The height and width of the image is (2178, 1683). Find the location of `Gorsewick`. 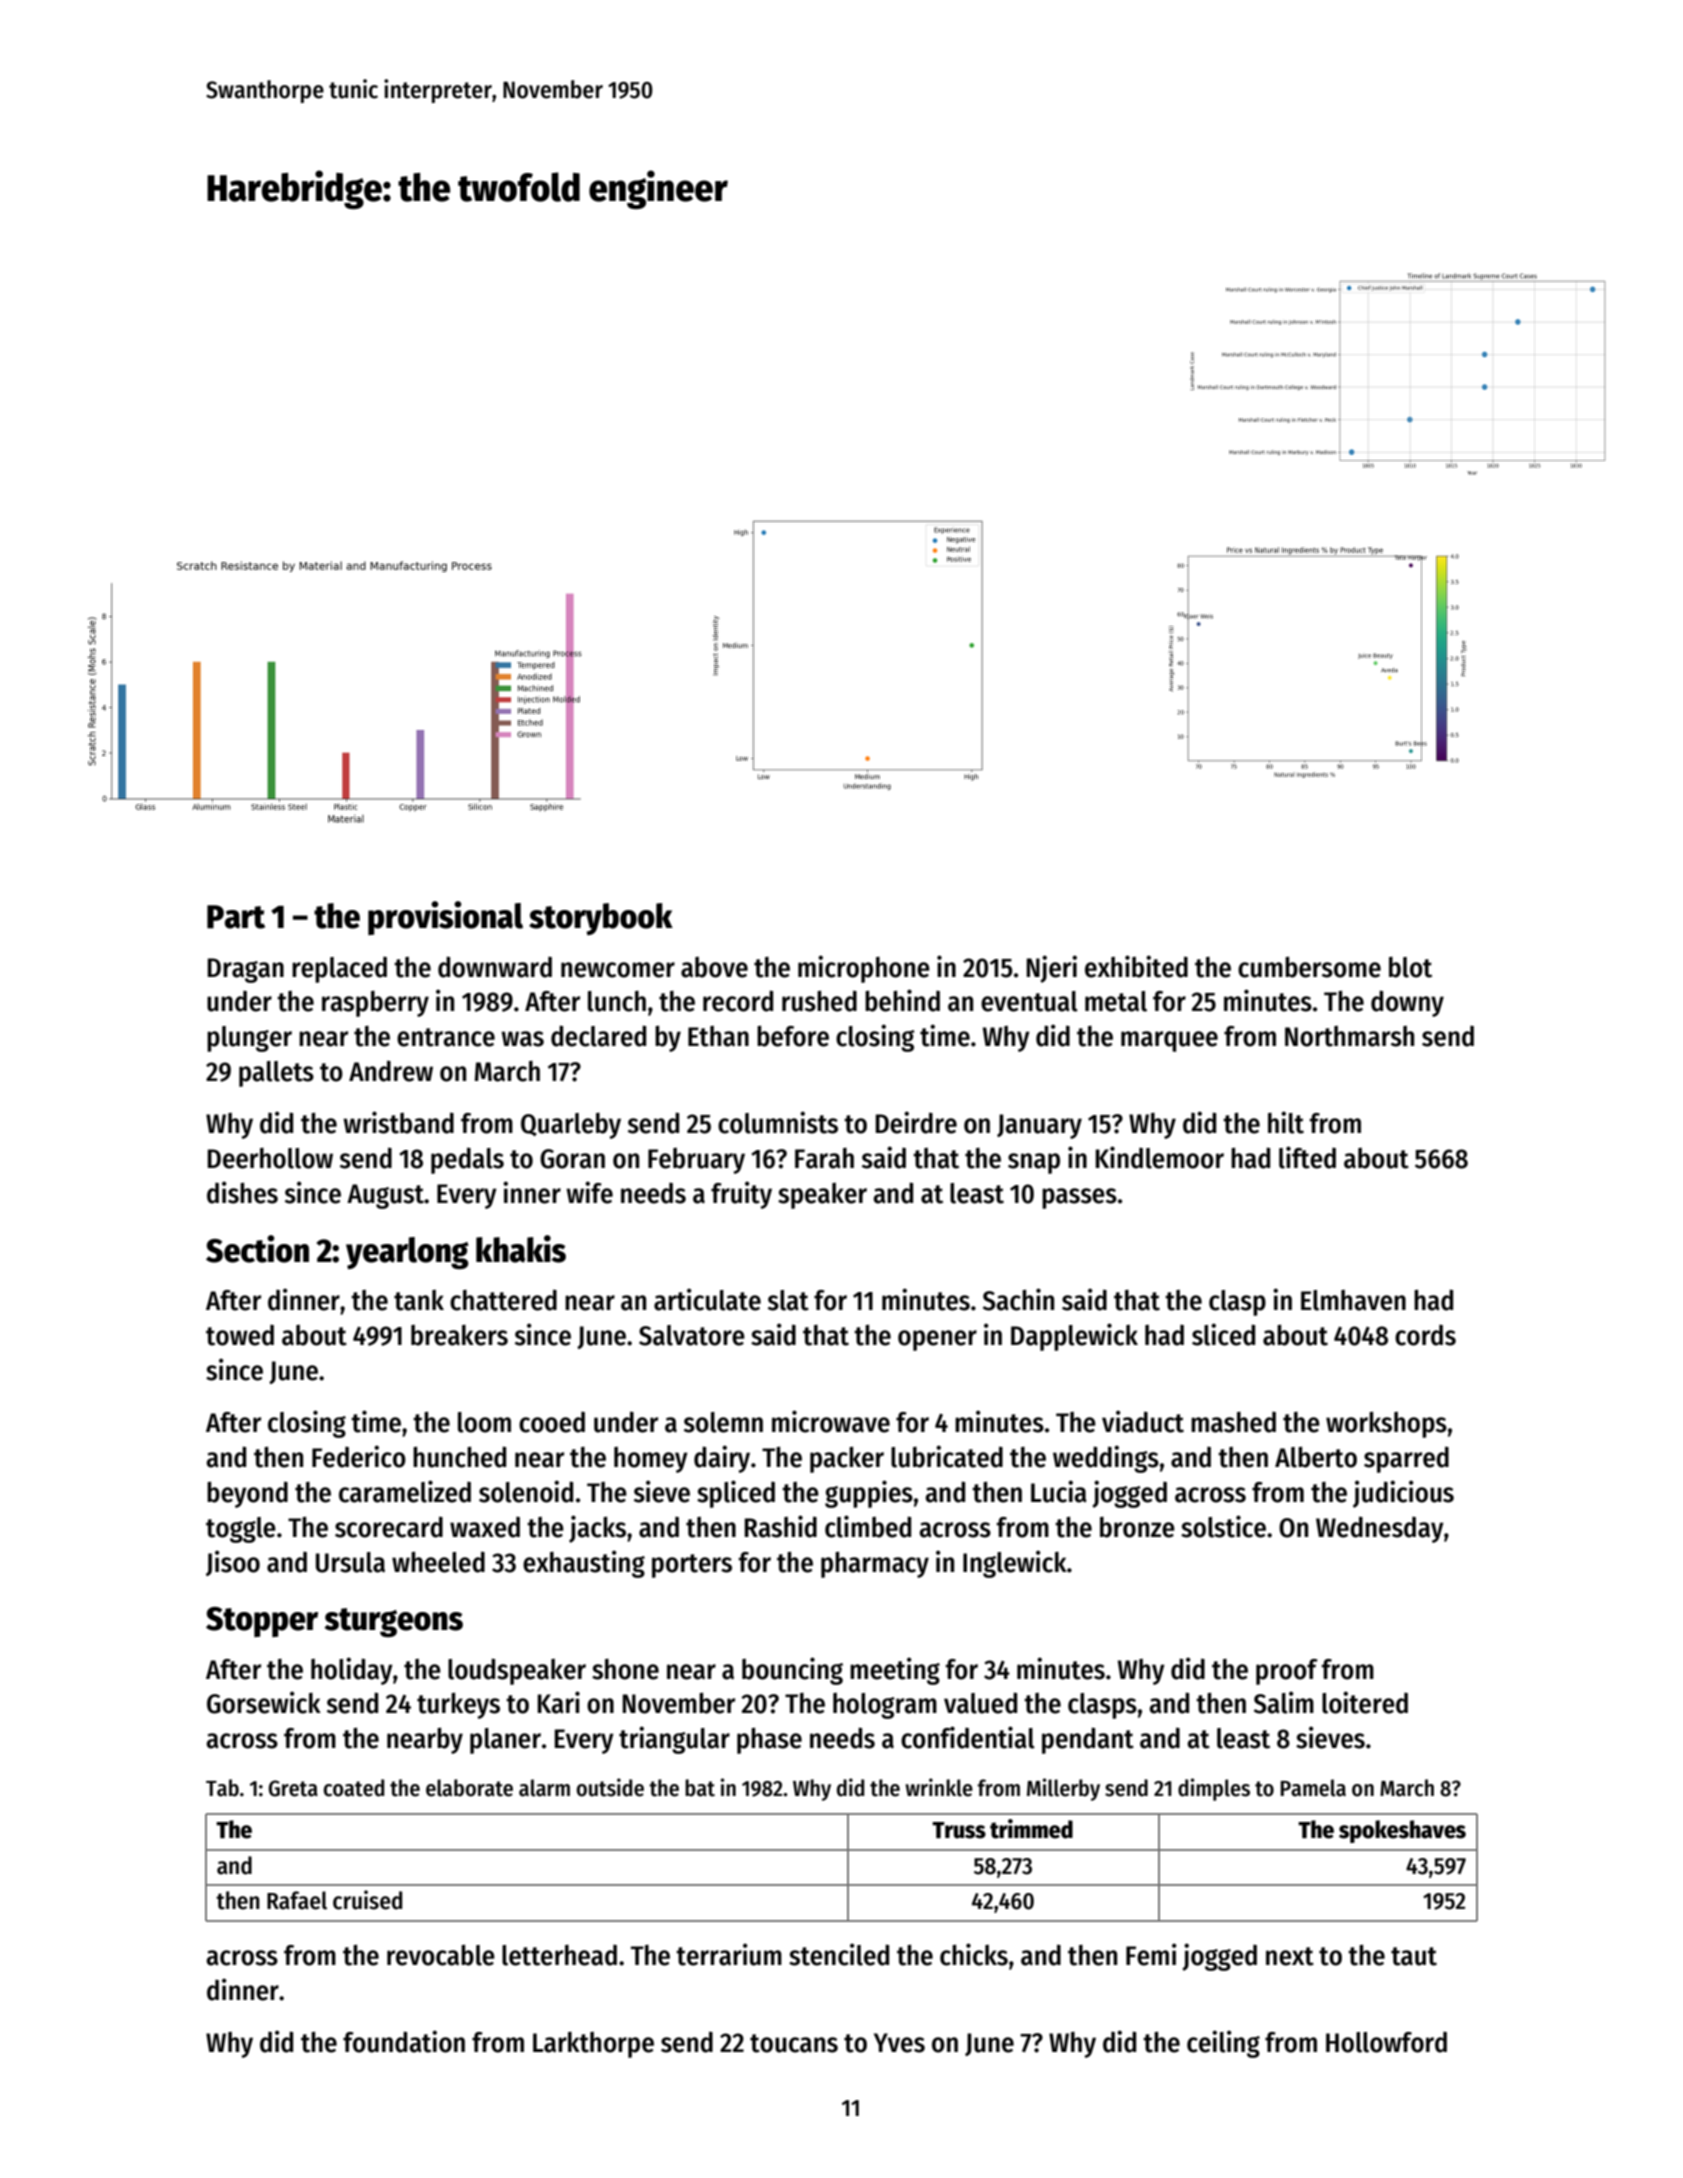

Gorsewick is located at coordinates (264, 1702).
